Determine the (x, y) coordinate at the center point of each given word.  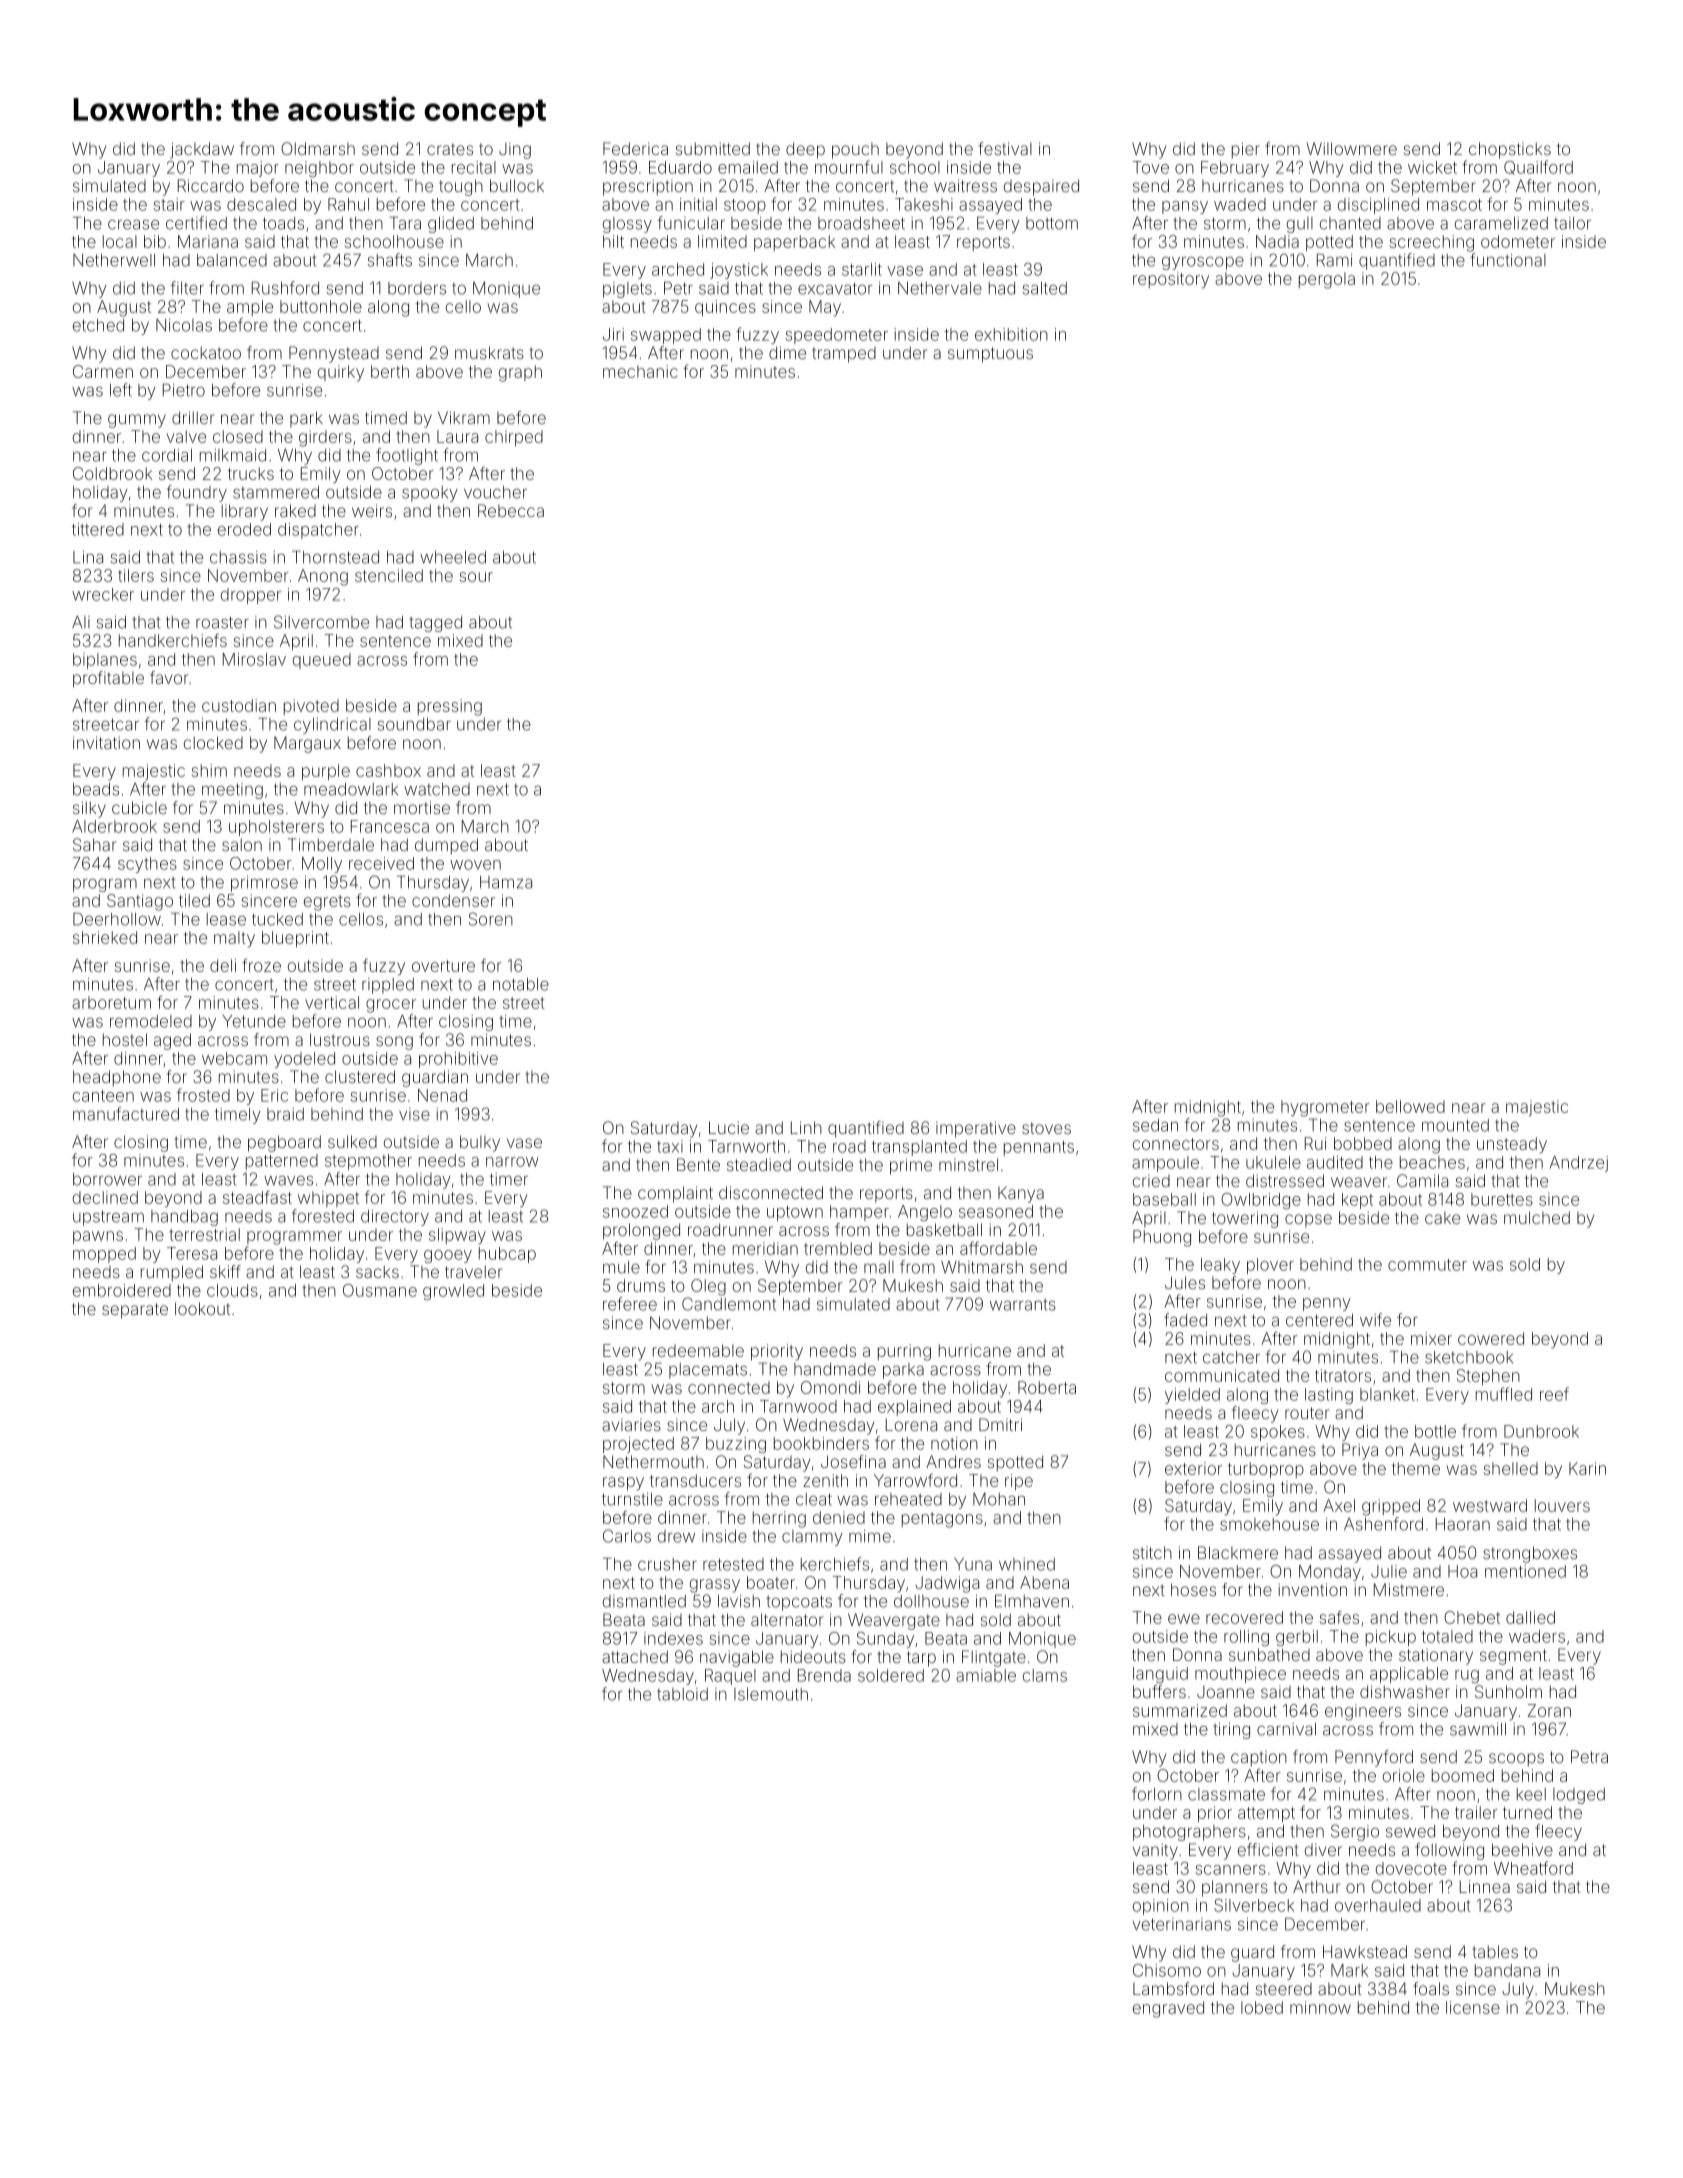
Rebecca (511, 510)
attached (635, 1656)
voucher (495, 492)
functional (1508, 260)
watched (437, 789)
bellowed (1410, 1106)
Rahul (348, 204)
